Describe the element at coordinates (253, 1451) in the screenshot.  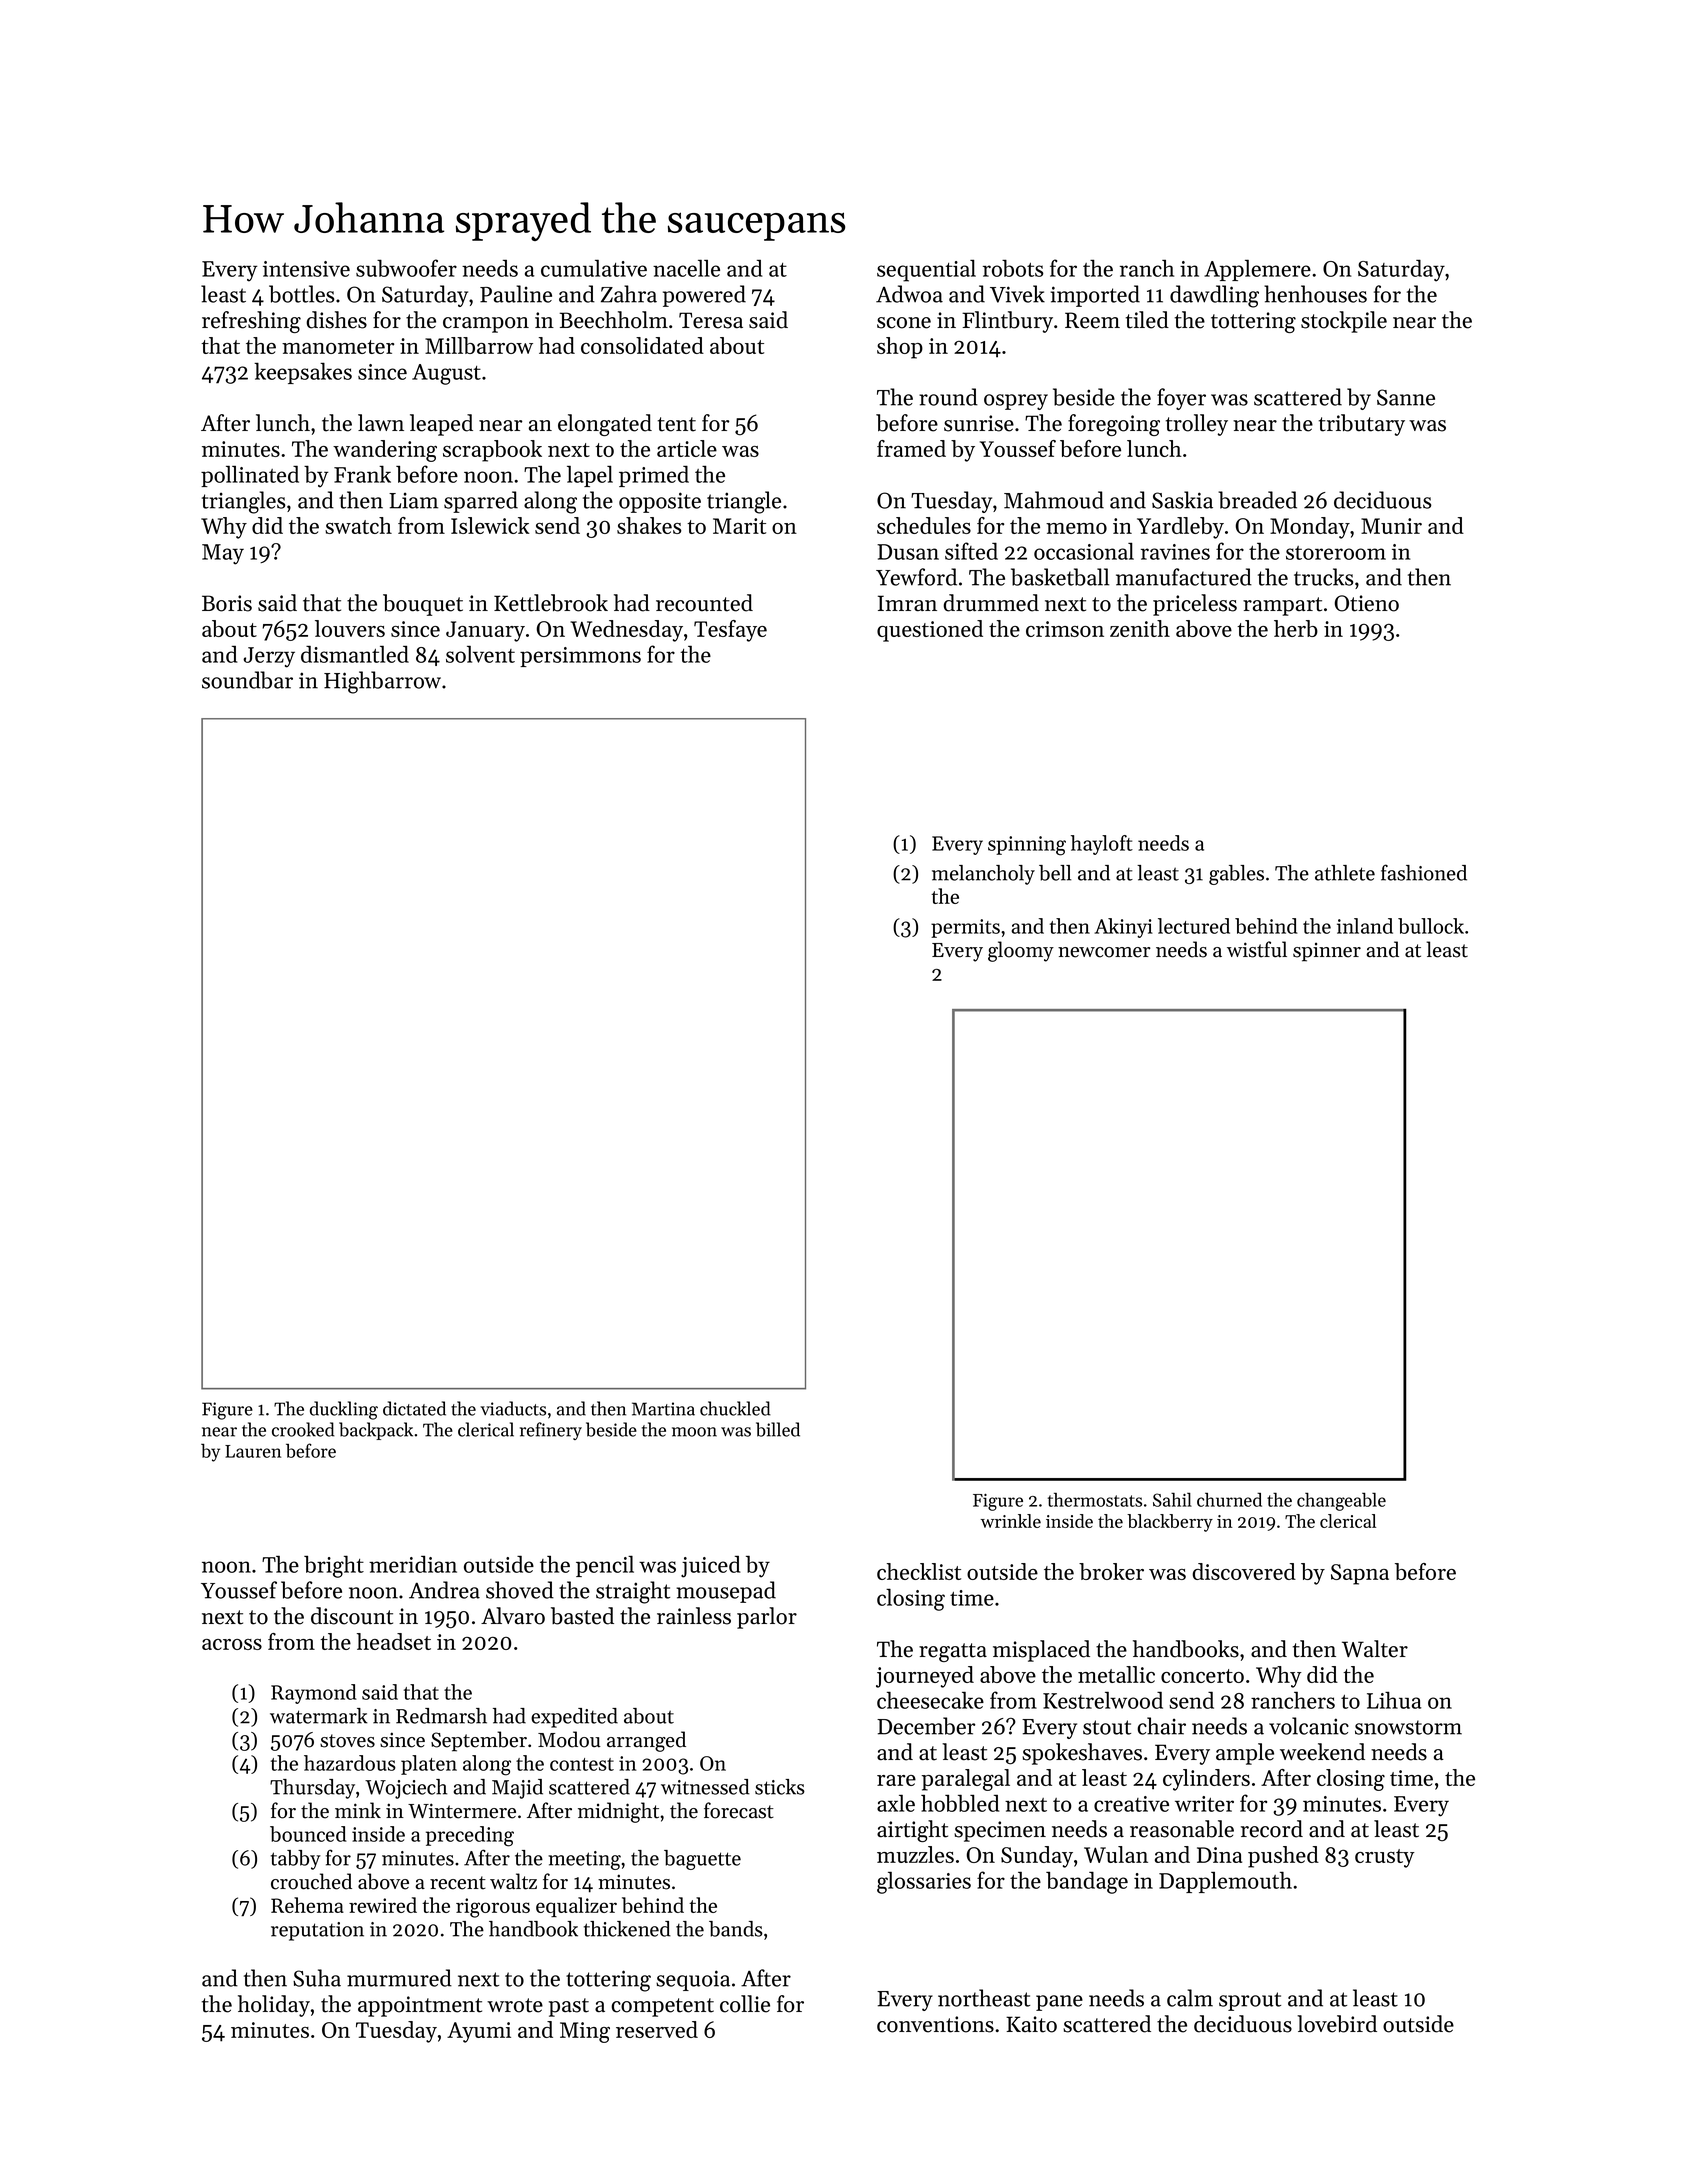
I see `Lauren` at that location.
